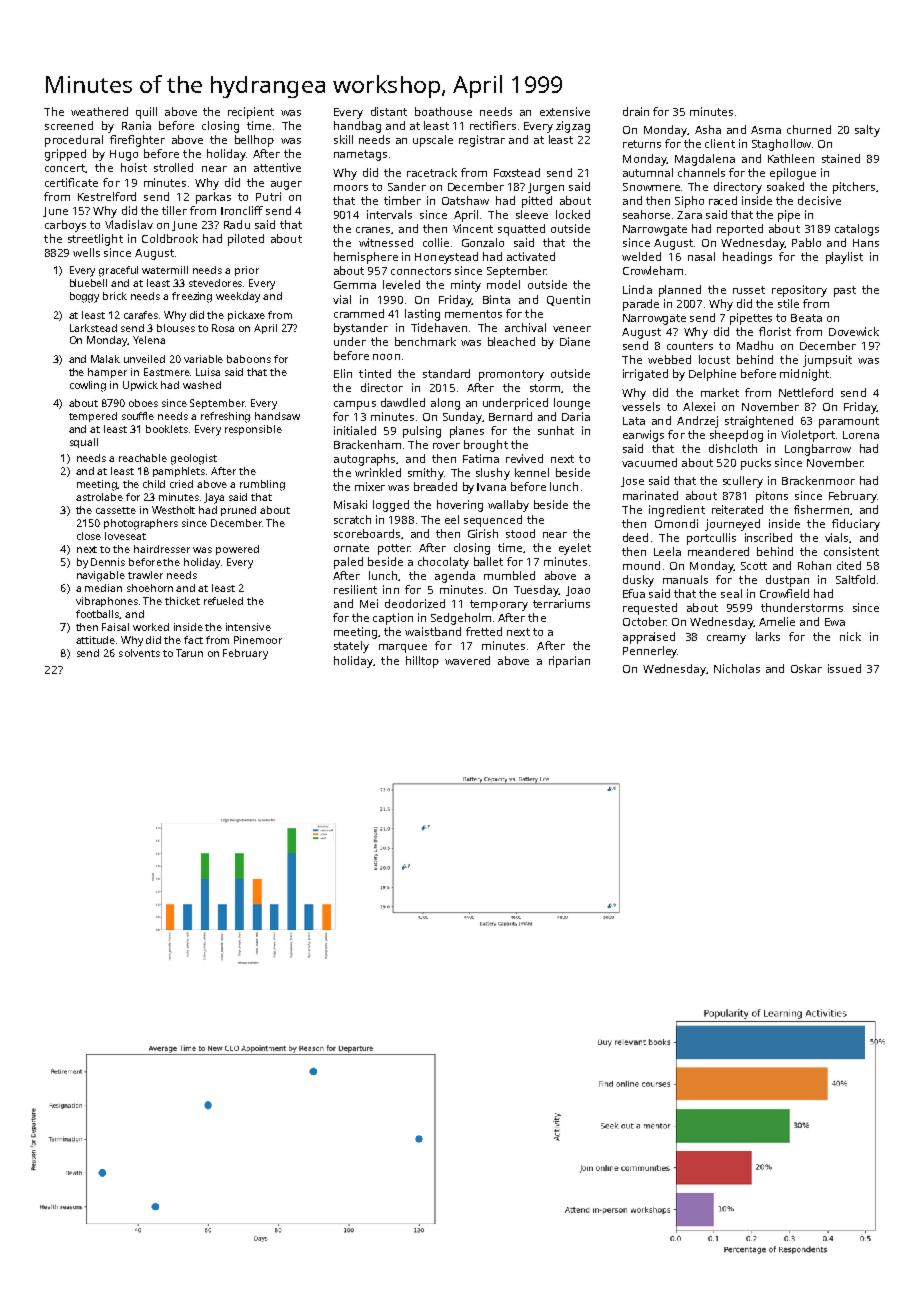  What do you see at coordinates (759, 422) in the screenshot?
I see `straightened` at bounding box center [759, 422].
